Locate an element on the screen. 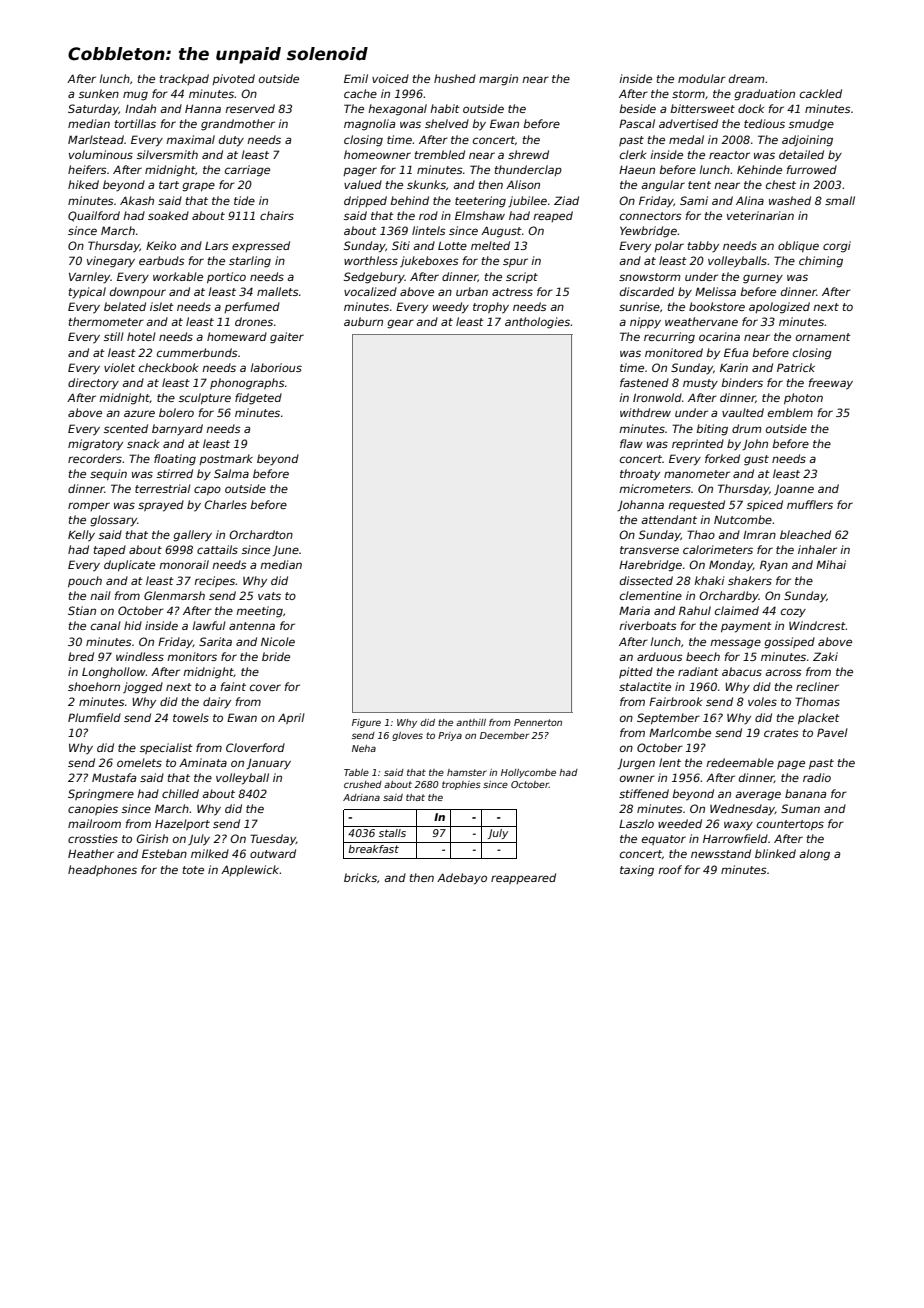 The width and height of the screenshot is (924, 1308). milked is located at coordinates (210, 853).
